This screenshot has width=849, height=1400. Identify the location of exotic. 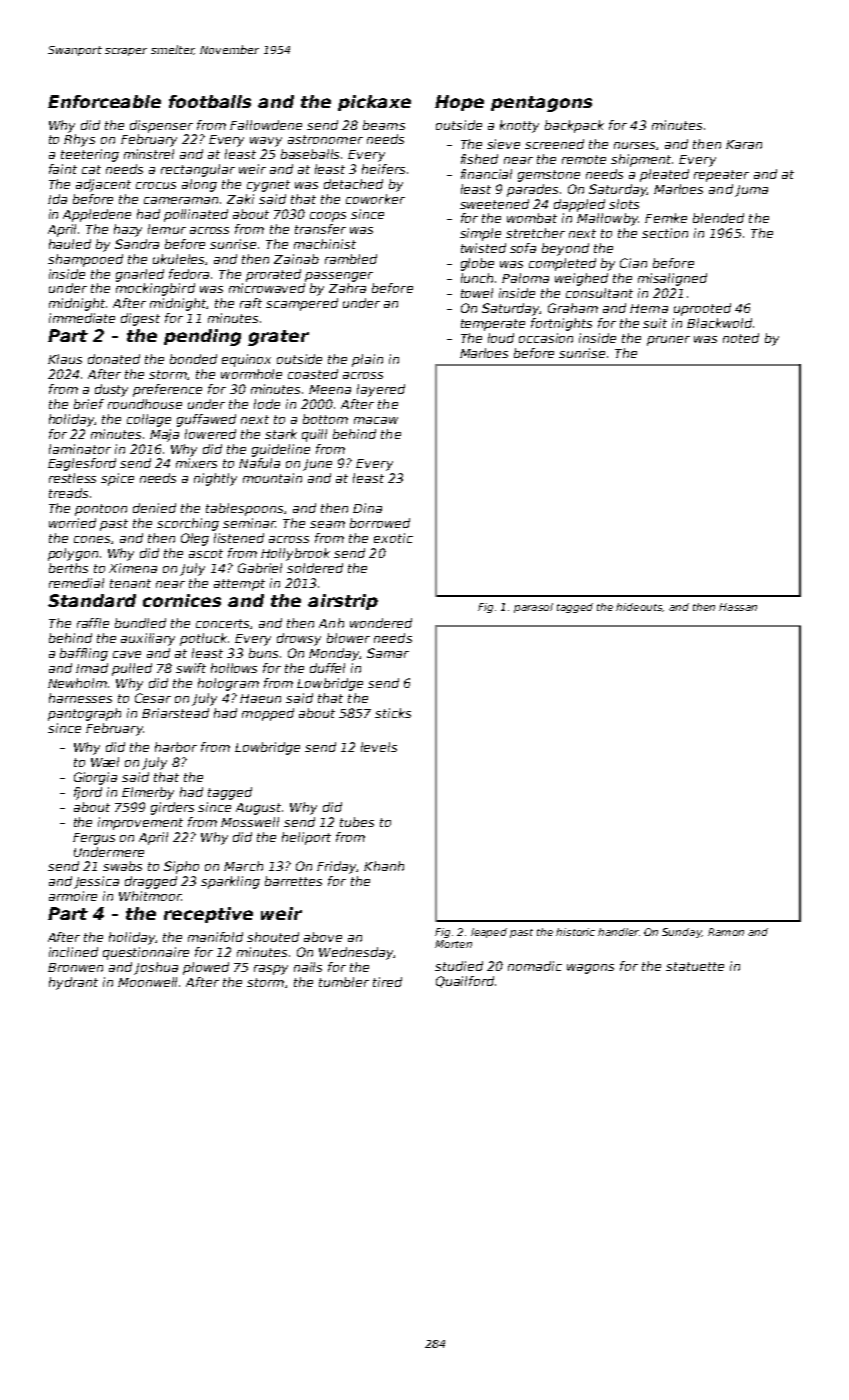
(393, 538).
